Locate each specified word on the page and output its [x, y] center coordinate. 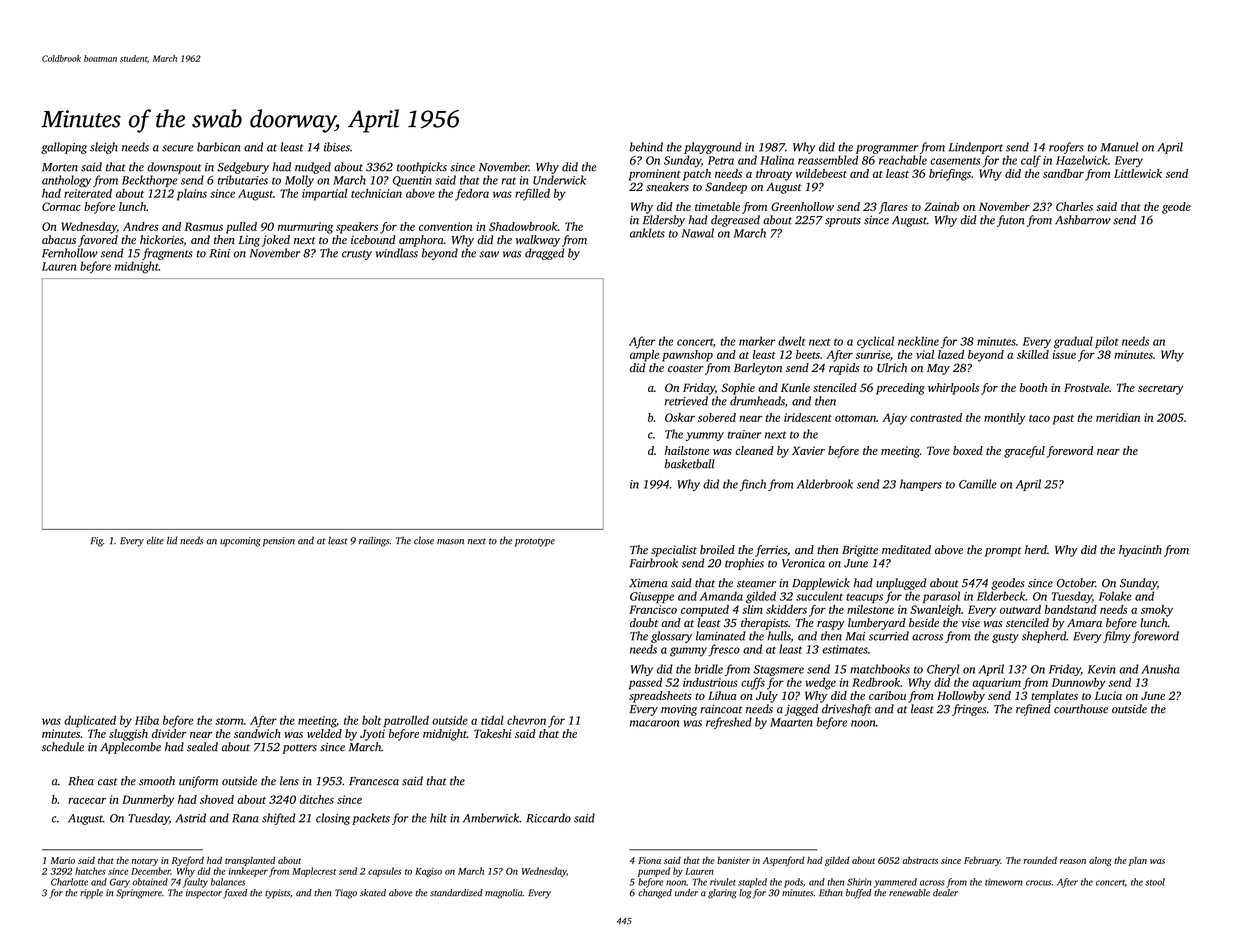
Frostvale [1086, 387]
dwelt [792, 341]
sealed [202, 747]
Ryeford [188, 861]
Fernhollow [70, 253]
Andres [141, 226]
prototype [535, 542]
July [767, 697]
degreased [735, 221]
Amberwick [491, 818]
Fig [96, 542]
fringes [969, 710]
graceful [1024, 452]
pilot [1107, 342]
